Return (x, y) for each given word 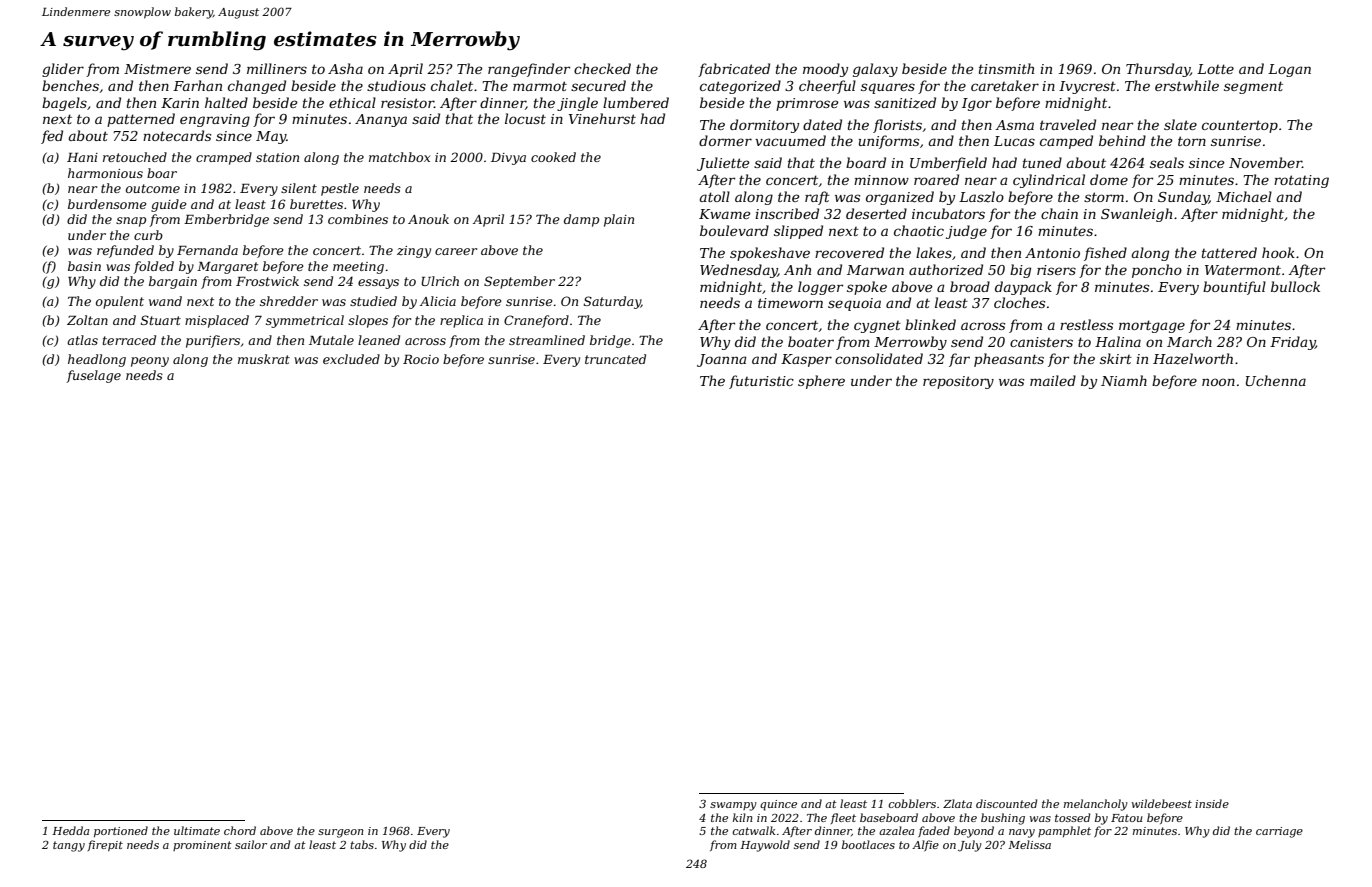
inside (1212, 803)
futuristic (761, 382)
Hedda (70, 830)
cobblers (912, 803)
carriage (1279, 832)
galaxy (875, 70)
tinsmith (1006, 68)
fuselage (93, 376)
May (271, 137)
